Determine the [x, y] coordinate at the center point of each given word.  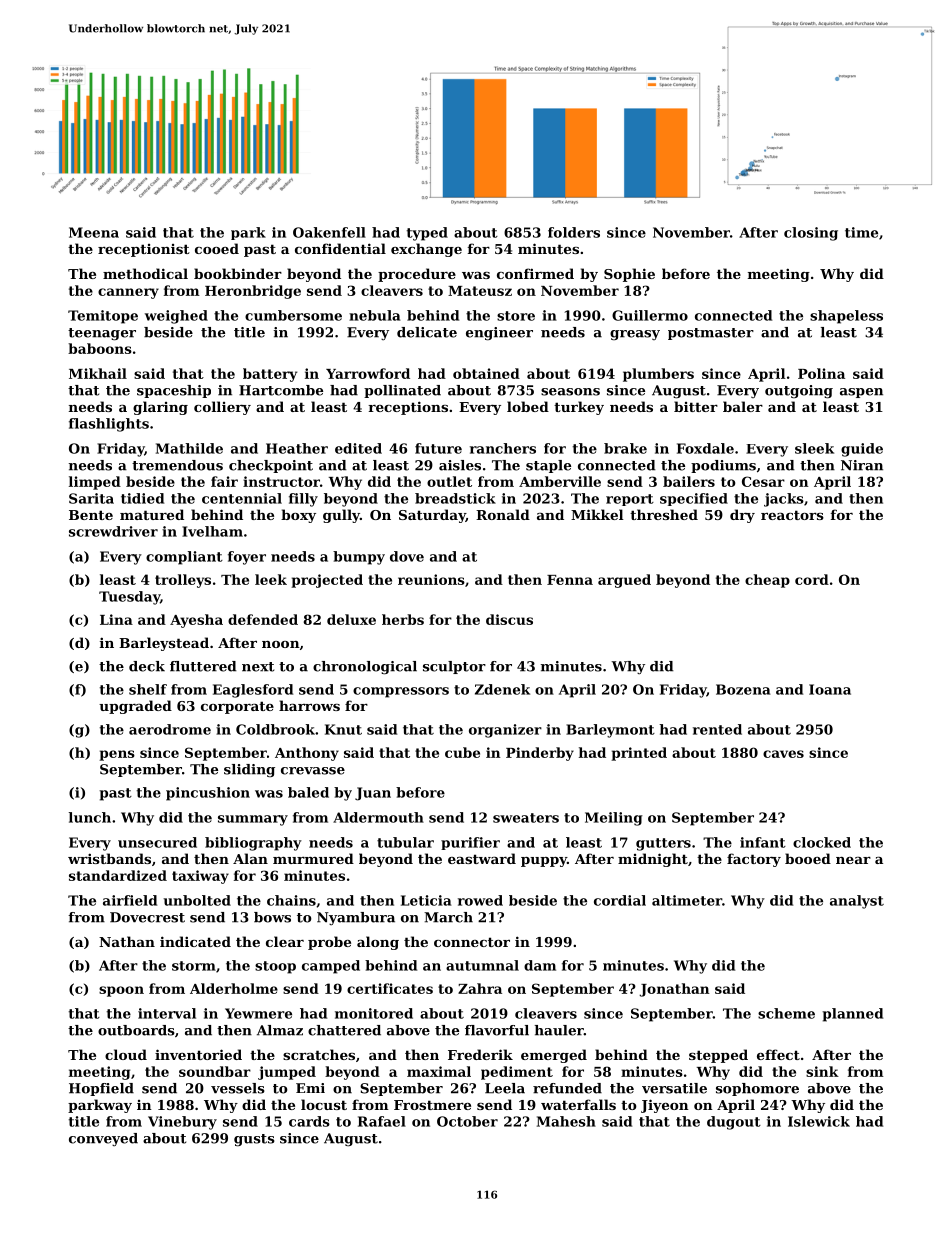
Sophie [629, 275]
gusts [254, 1140]
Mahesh [566, 1121]
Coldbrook [275, 729]
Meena [94, 232]
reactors [792, 515]
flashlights [109, 425]
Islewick [819, 1121]
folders [574, 232]
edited [358, 448]
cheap [767, 581]
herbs [403, 619]
